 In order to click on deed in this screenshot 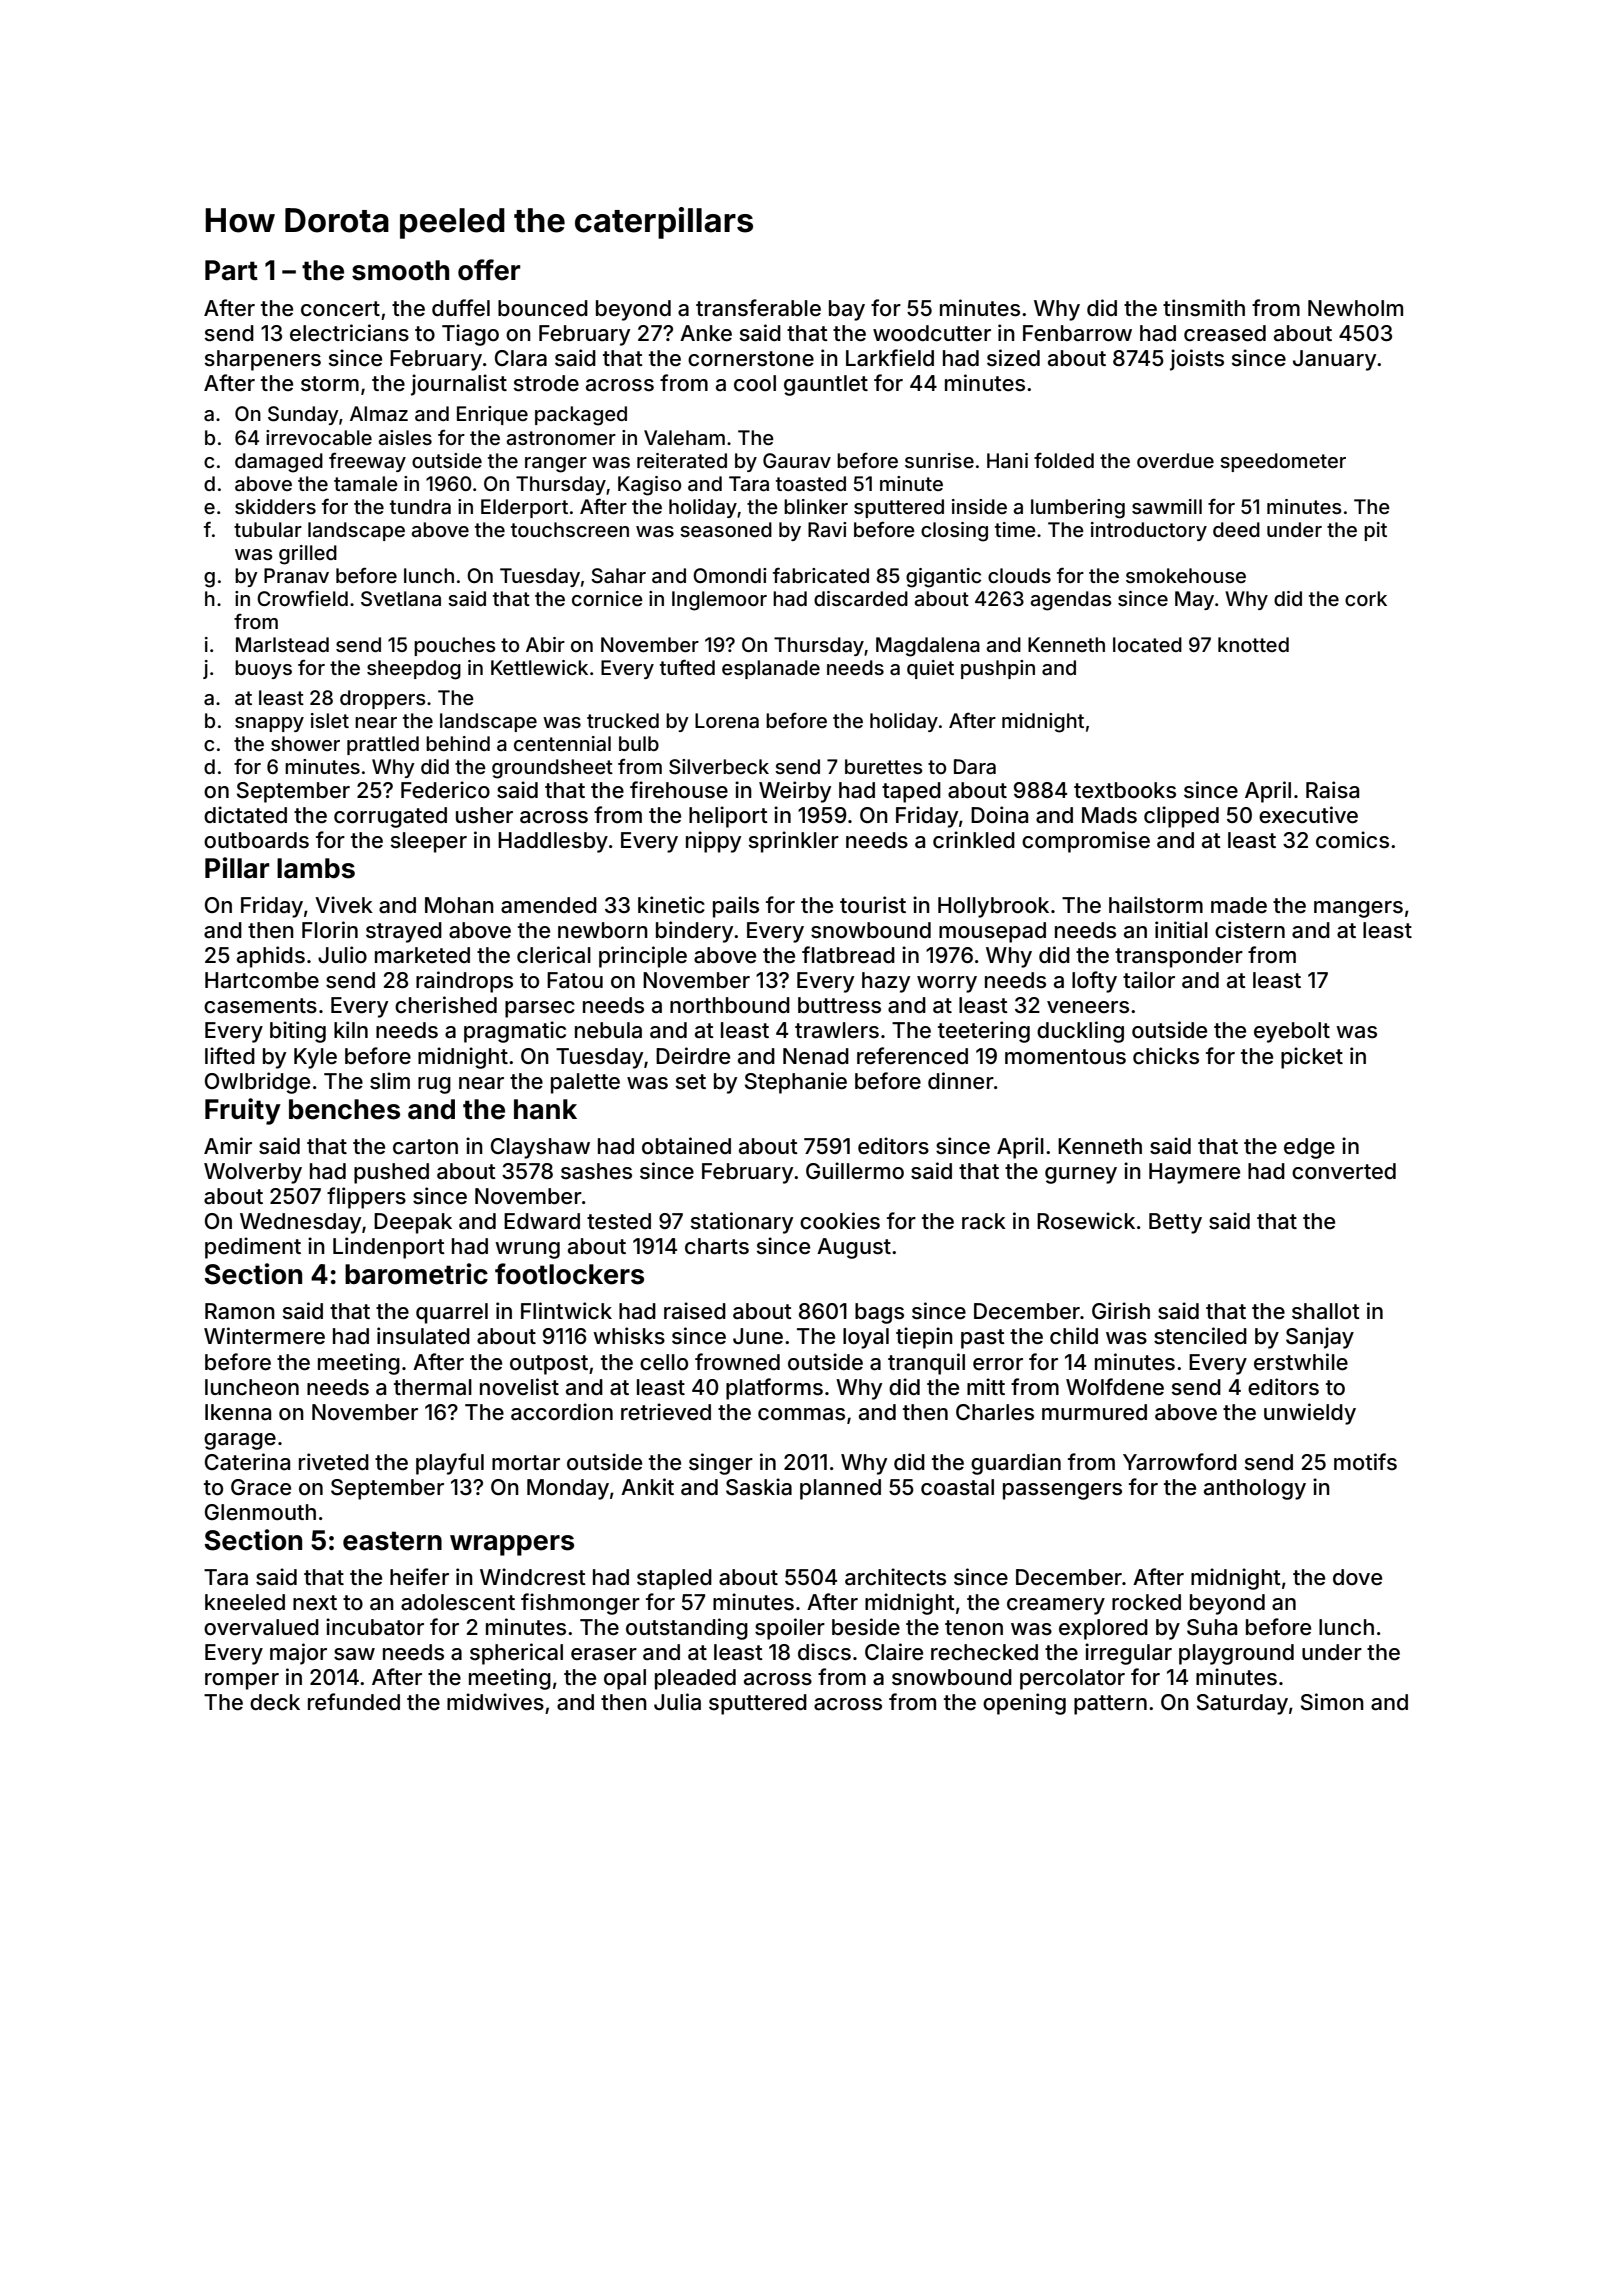, I will do `click(1236, 529)`.
